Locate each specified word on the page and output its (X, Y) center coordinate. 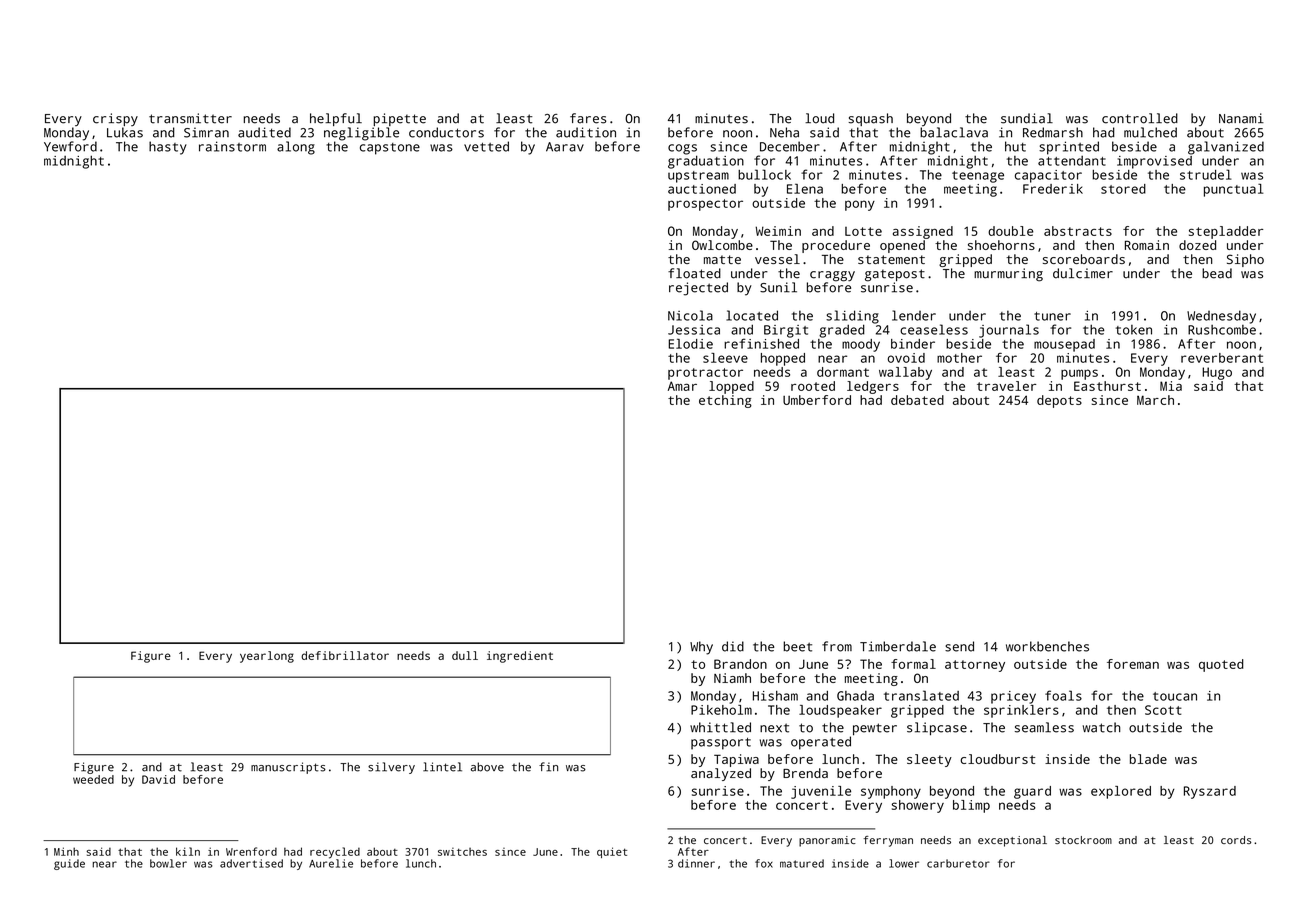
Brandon (740, 664)
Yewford (70, 146)
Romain (1147, 245)
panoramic (827, 841)
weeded (93, 779)
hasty (168, 148)
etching (725, 401)
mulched (1150, 132)
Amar (682, 386)
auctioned (702, 189)
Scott (1163, 710)
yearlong (267, 657)
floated (694, 273)
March (1155, 400)
